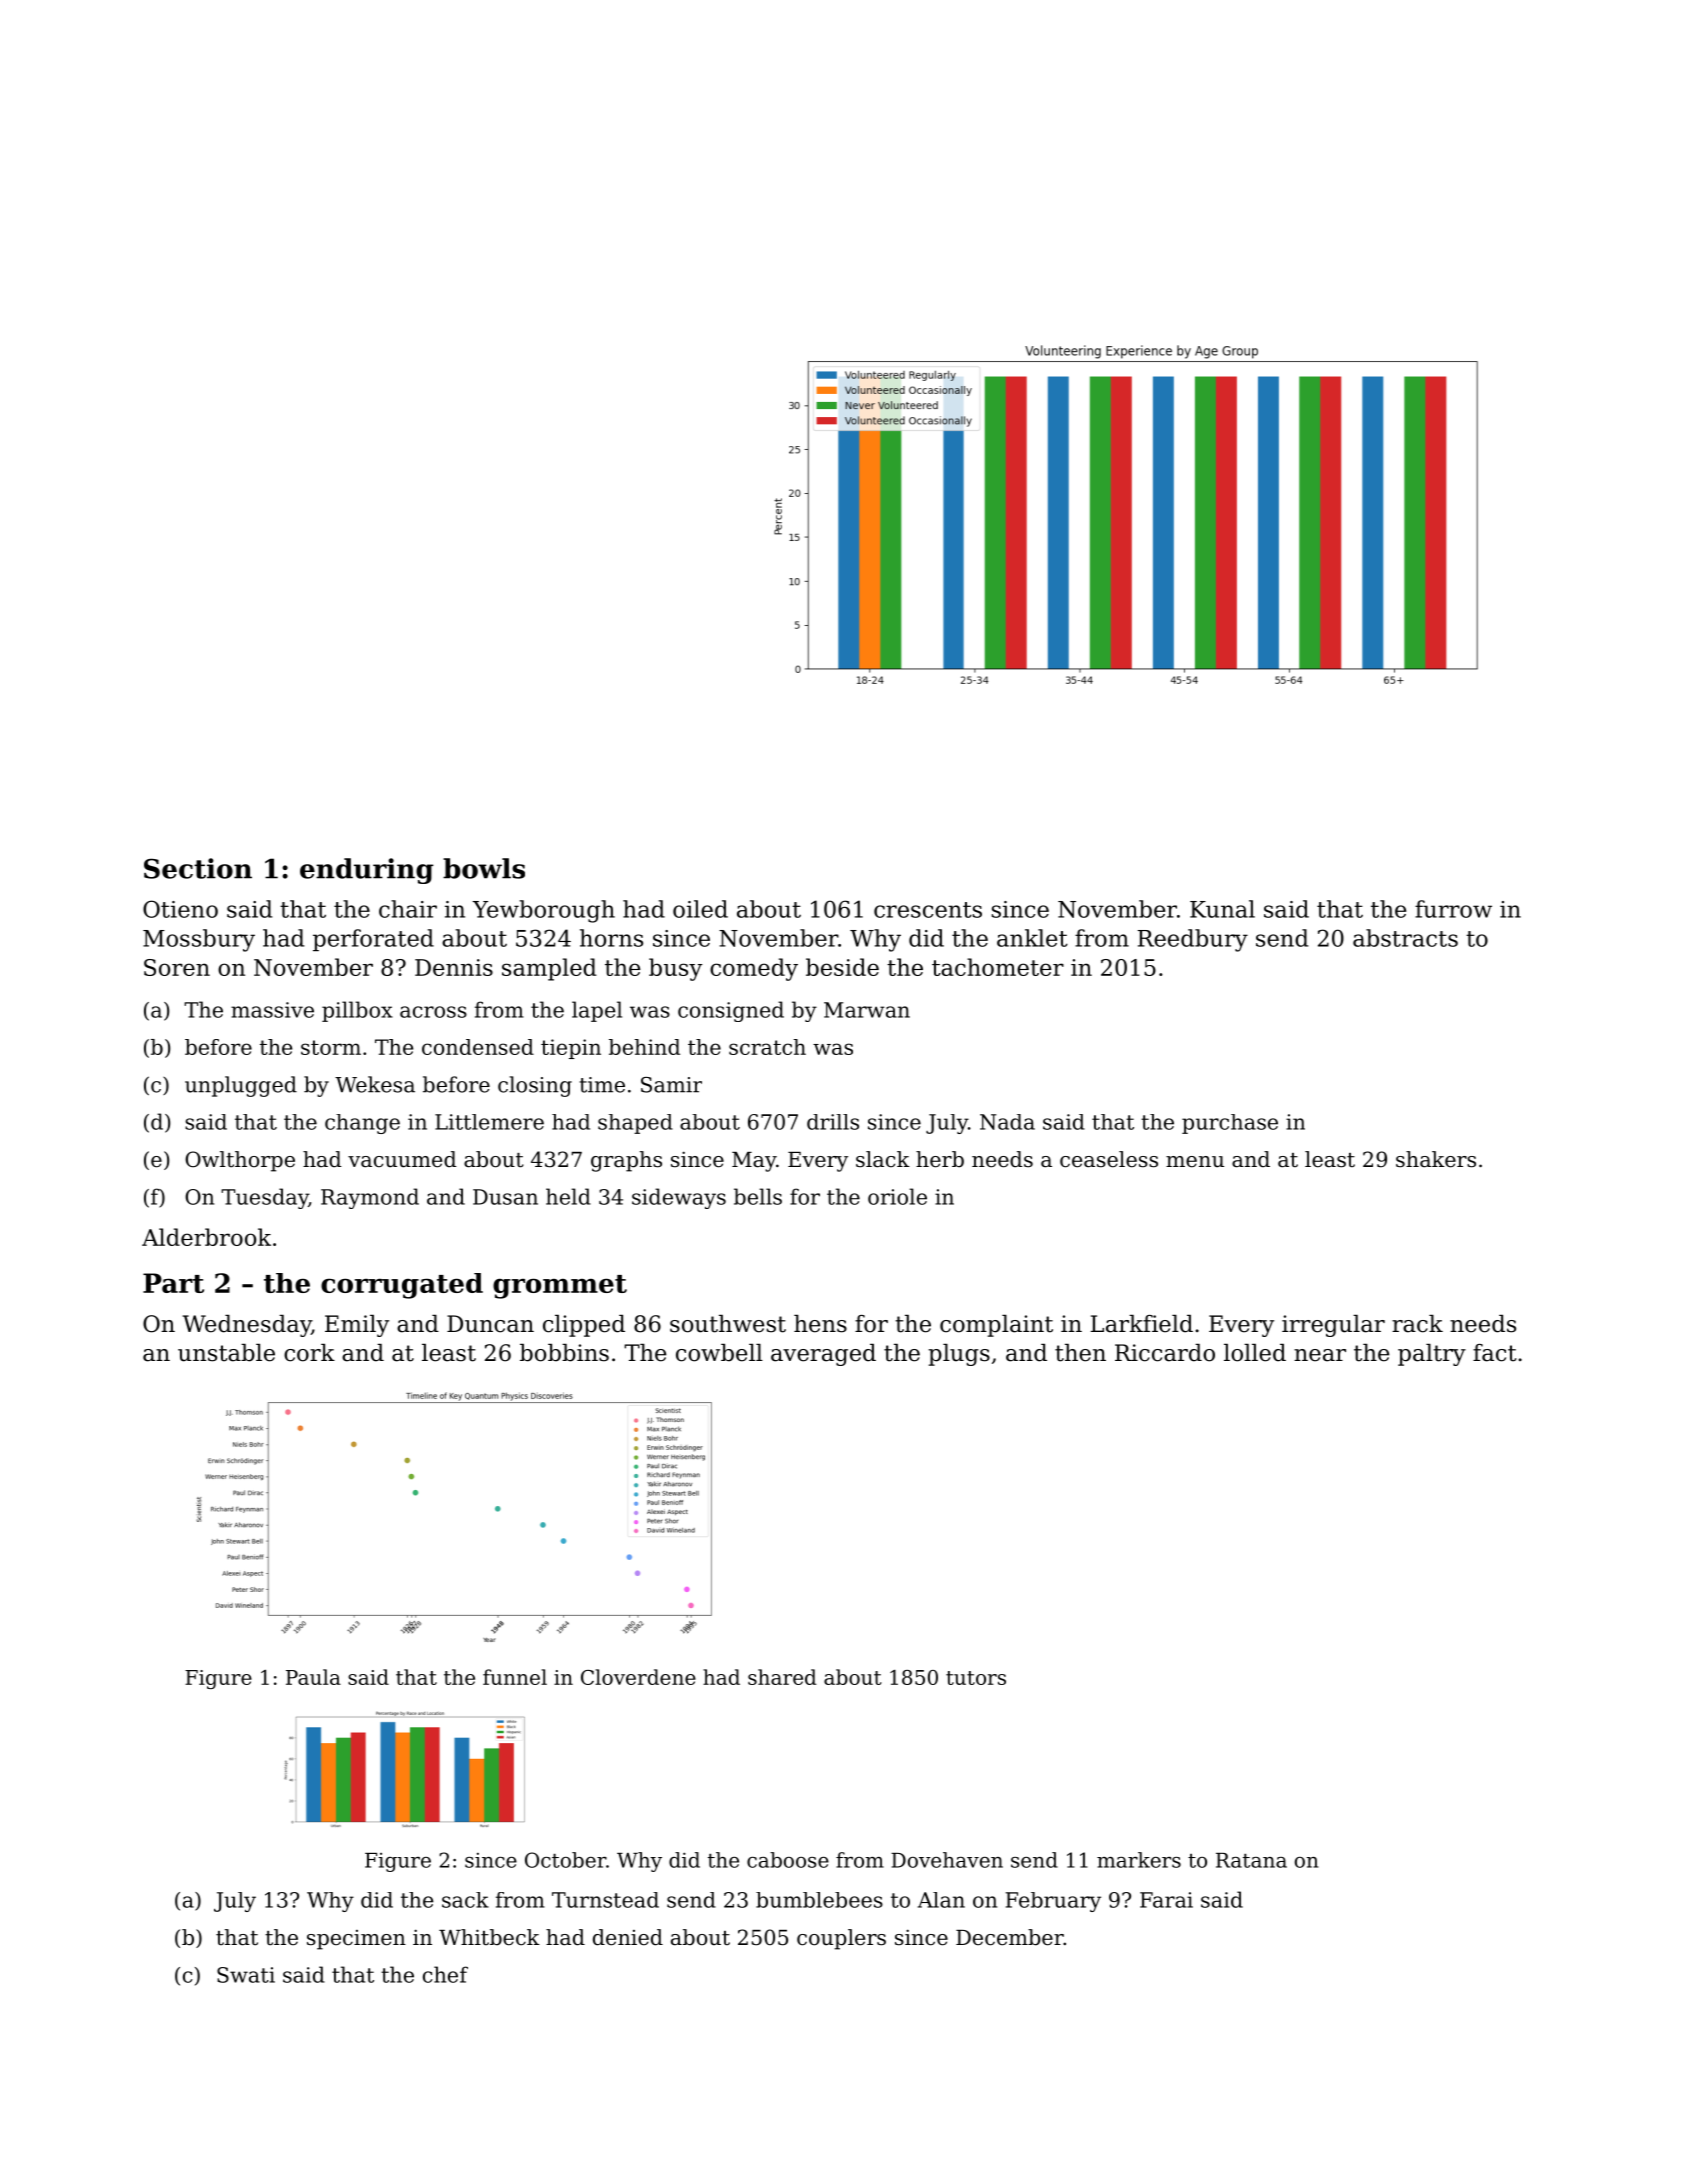 This screenshot has width=1683, height=2178. What do you see at coordinates (976, 1678) in the screenshot?
I see `tutors` at bounding box center [976, 1678].
